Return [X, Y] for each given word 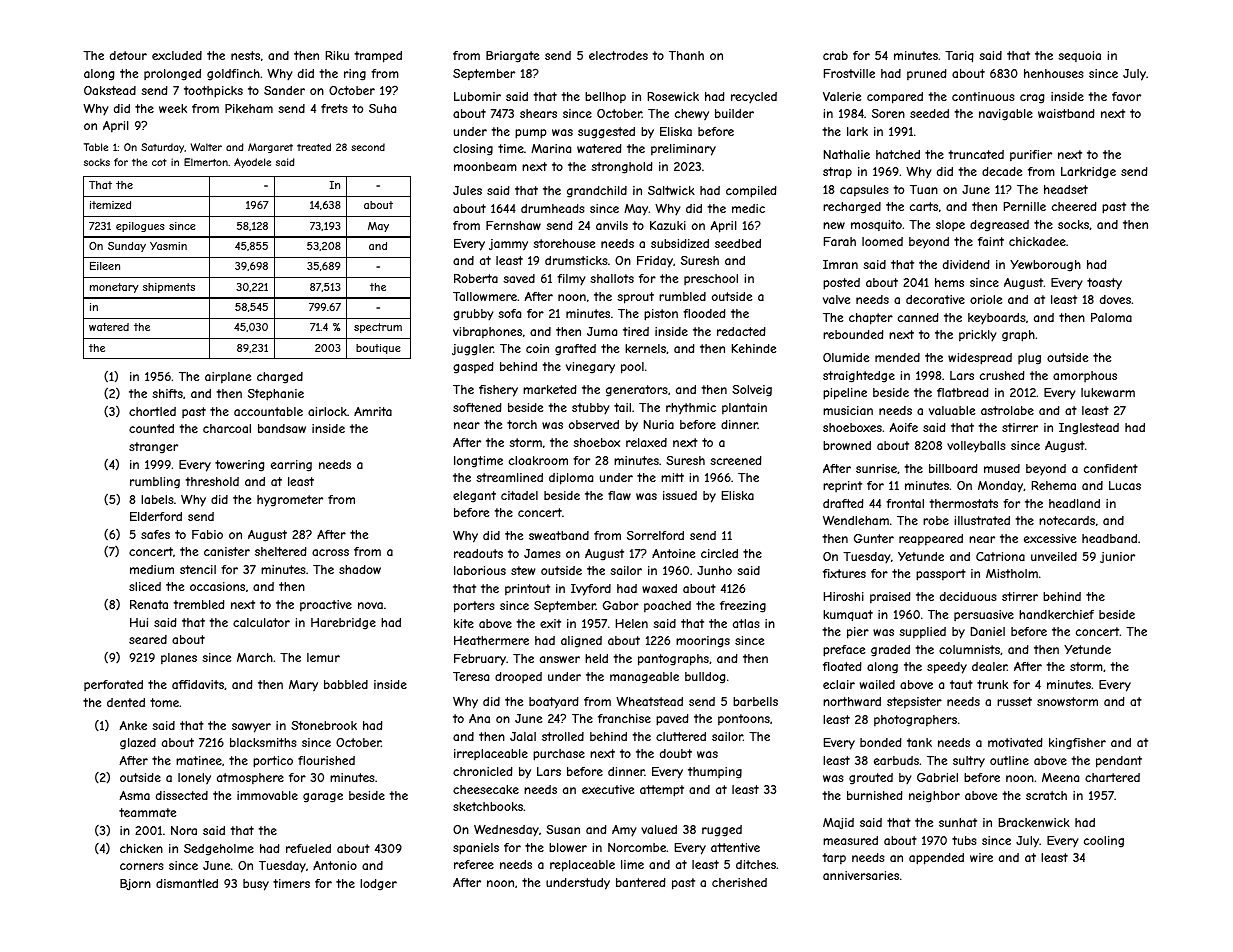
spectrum [378, 328]
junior [1117, 557]
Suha [382, 108]
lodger [378, 885]
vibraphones [487, 333]
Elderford [156, 516]
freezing [743, 607]
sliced [145, 586]
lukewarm [1108, 392]
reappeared [931, 540]
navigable [1006, 115]
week [173, 108]
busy [256, 885]
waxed [659, 588]
